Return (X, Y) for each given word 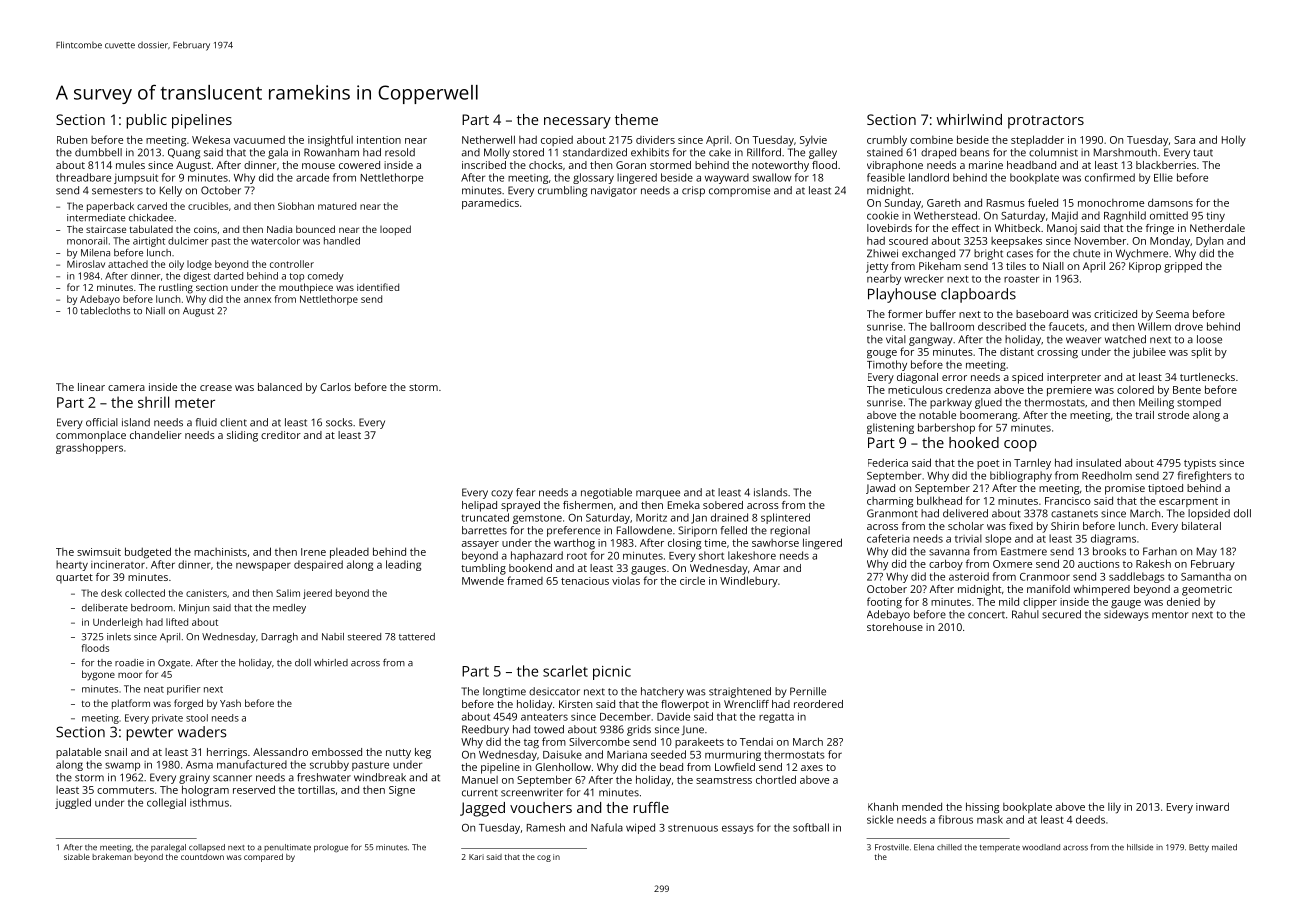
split (1201, 353)
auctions (1099, 564)
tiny (1215, 217)
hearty (72, 565)
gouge (882, 354)
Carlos (335, 387)
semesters (117, 191)
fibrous (955, 819)
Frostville (892, 847)
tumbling (483, 569)
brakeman (111, 857)
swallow (772, 177)
